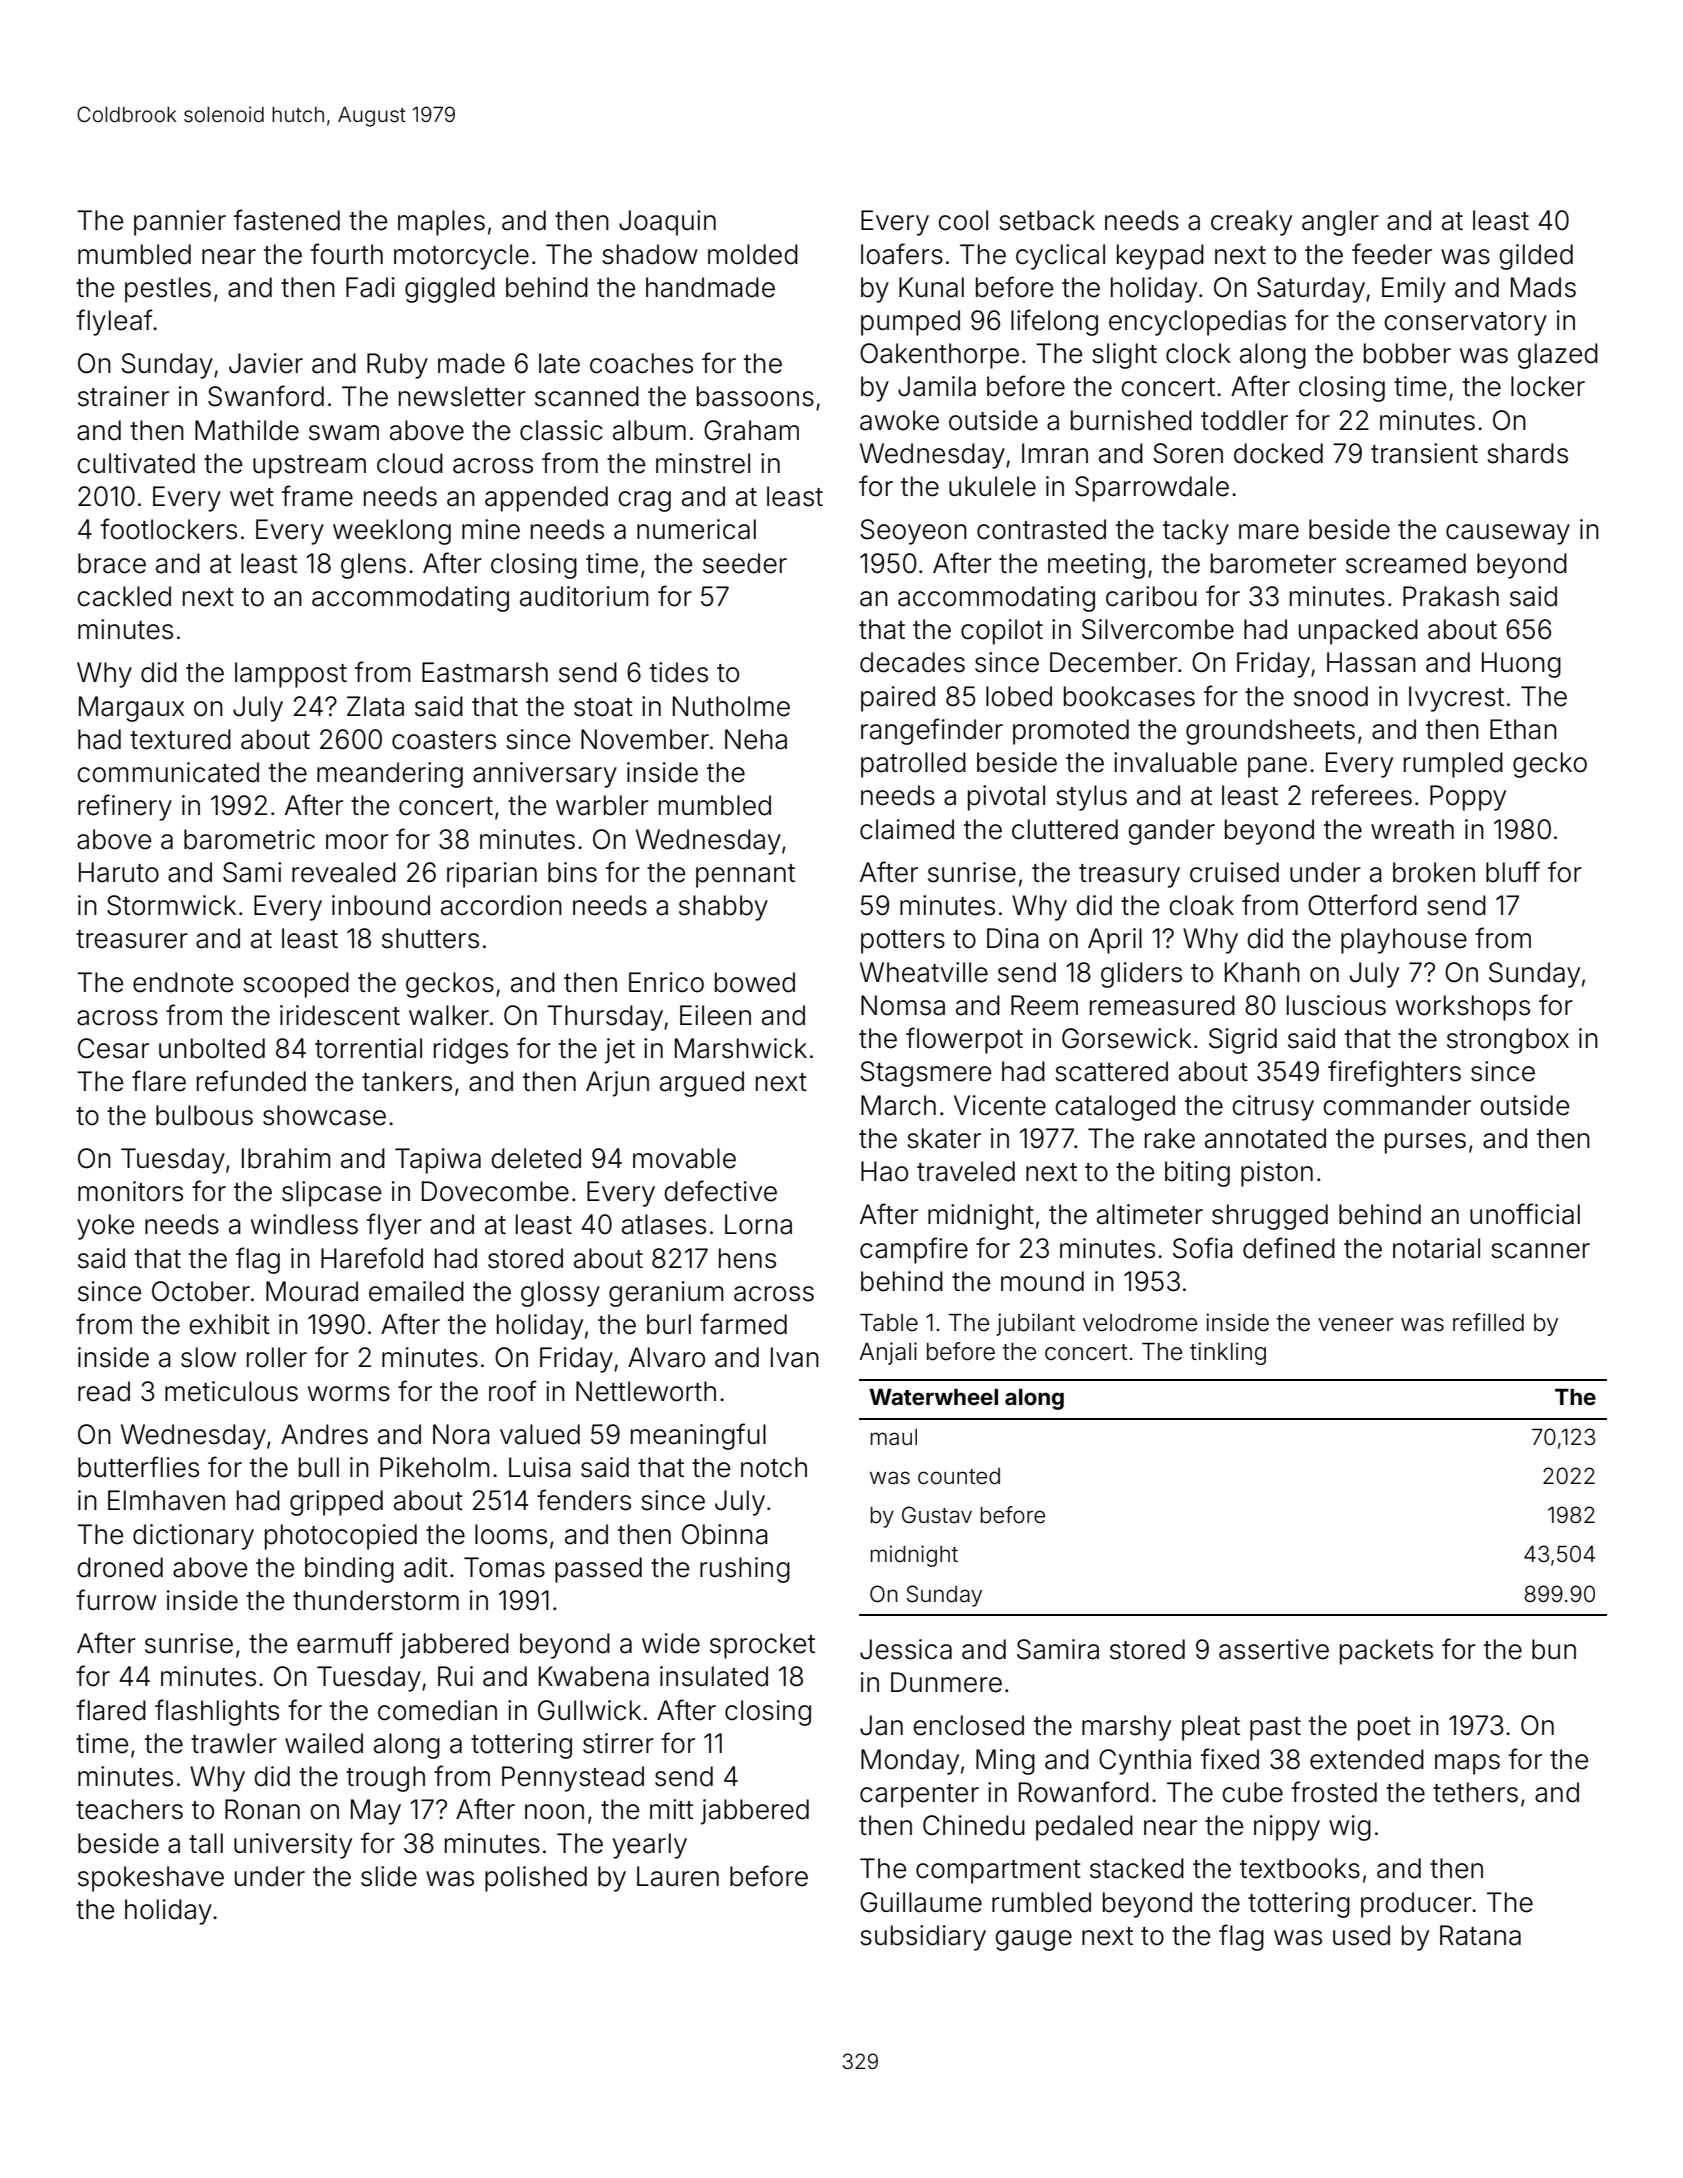 The image size is (1683, 2178). What do you see at coordinates (1536, 257) in the screenshot?
I see `gilded` at bounding box center [1536, 257].
